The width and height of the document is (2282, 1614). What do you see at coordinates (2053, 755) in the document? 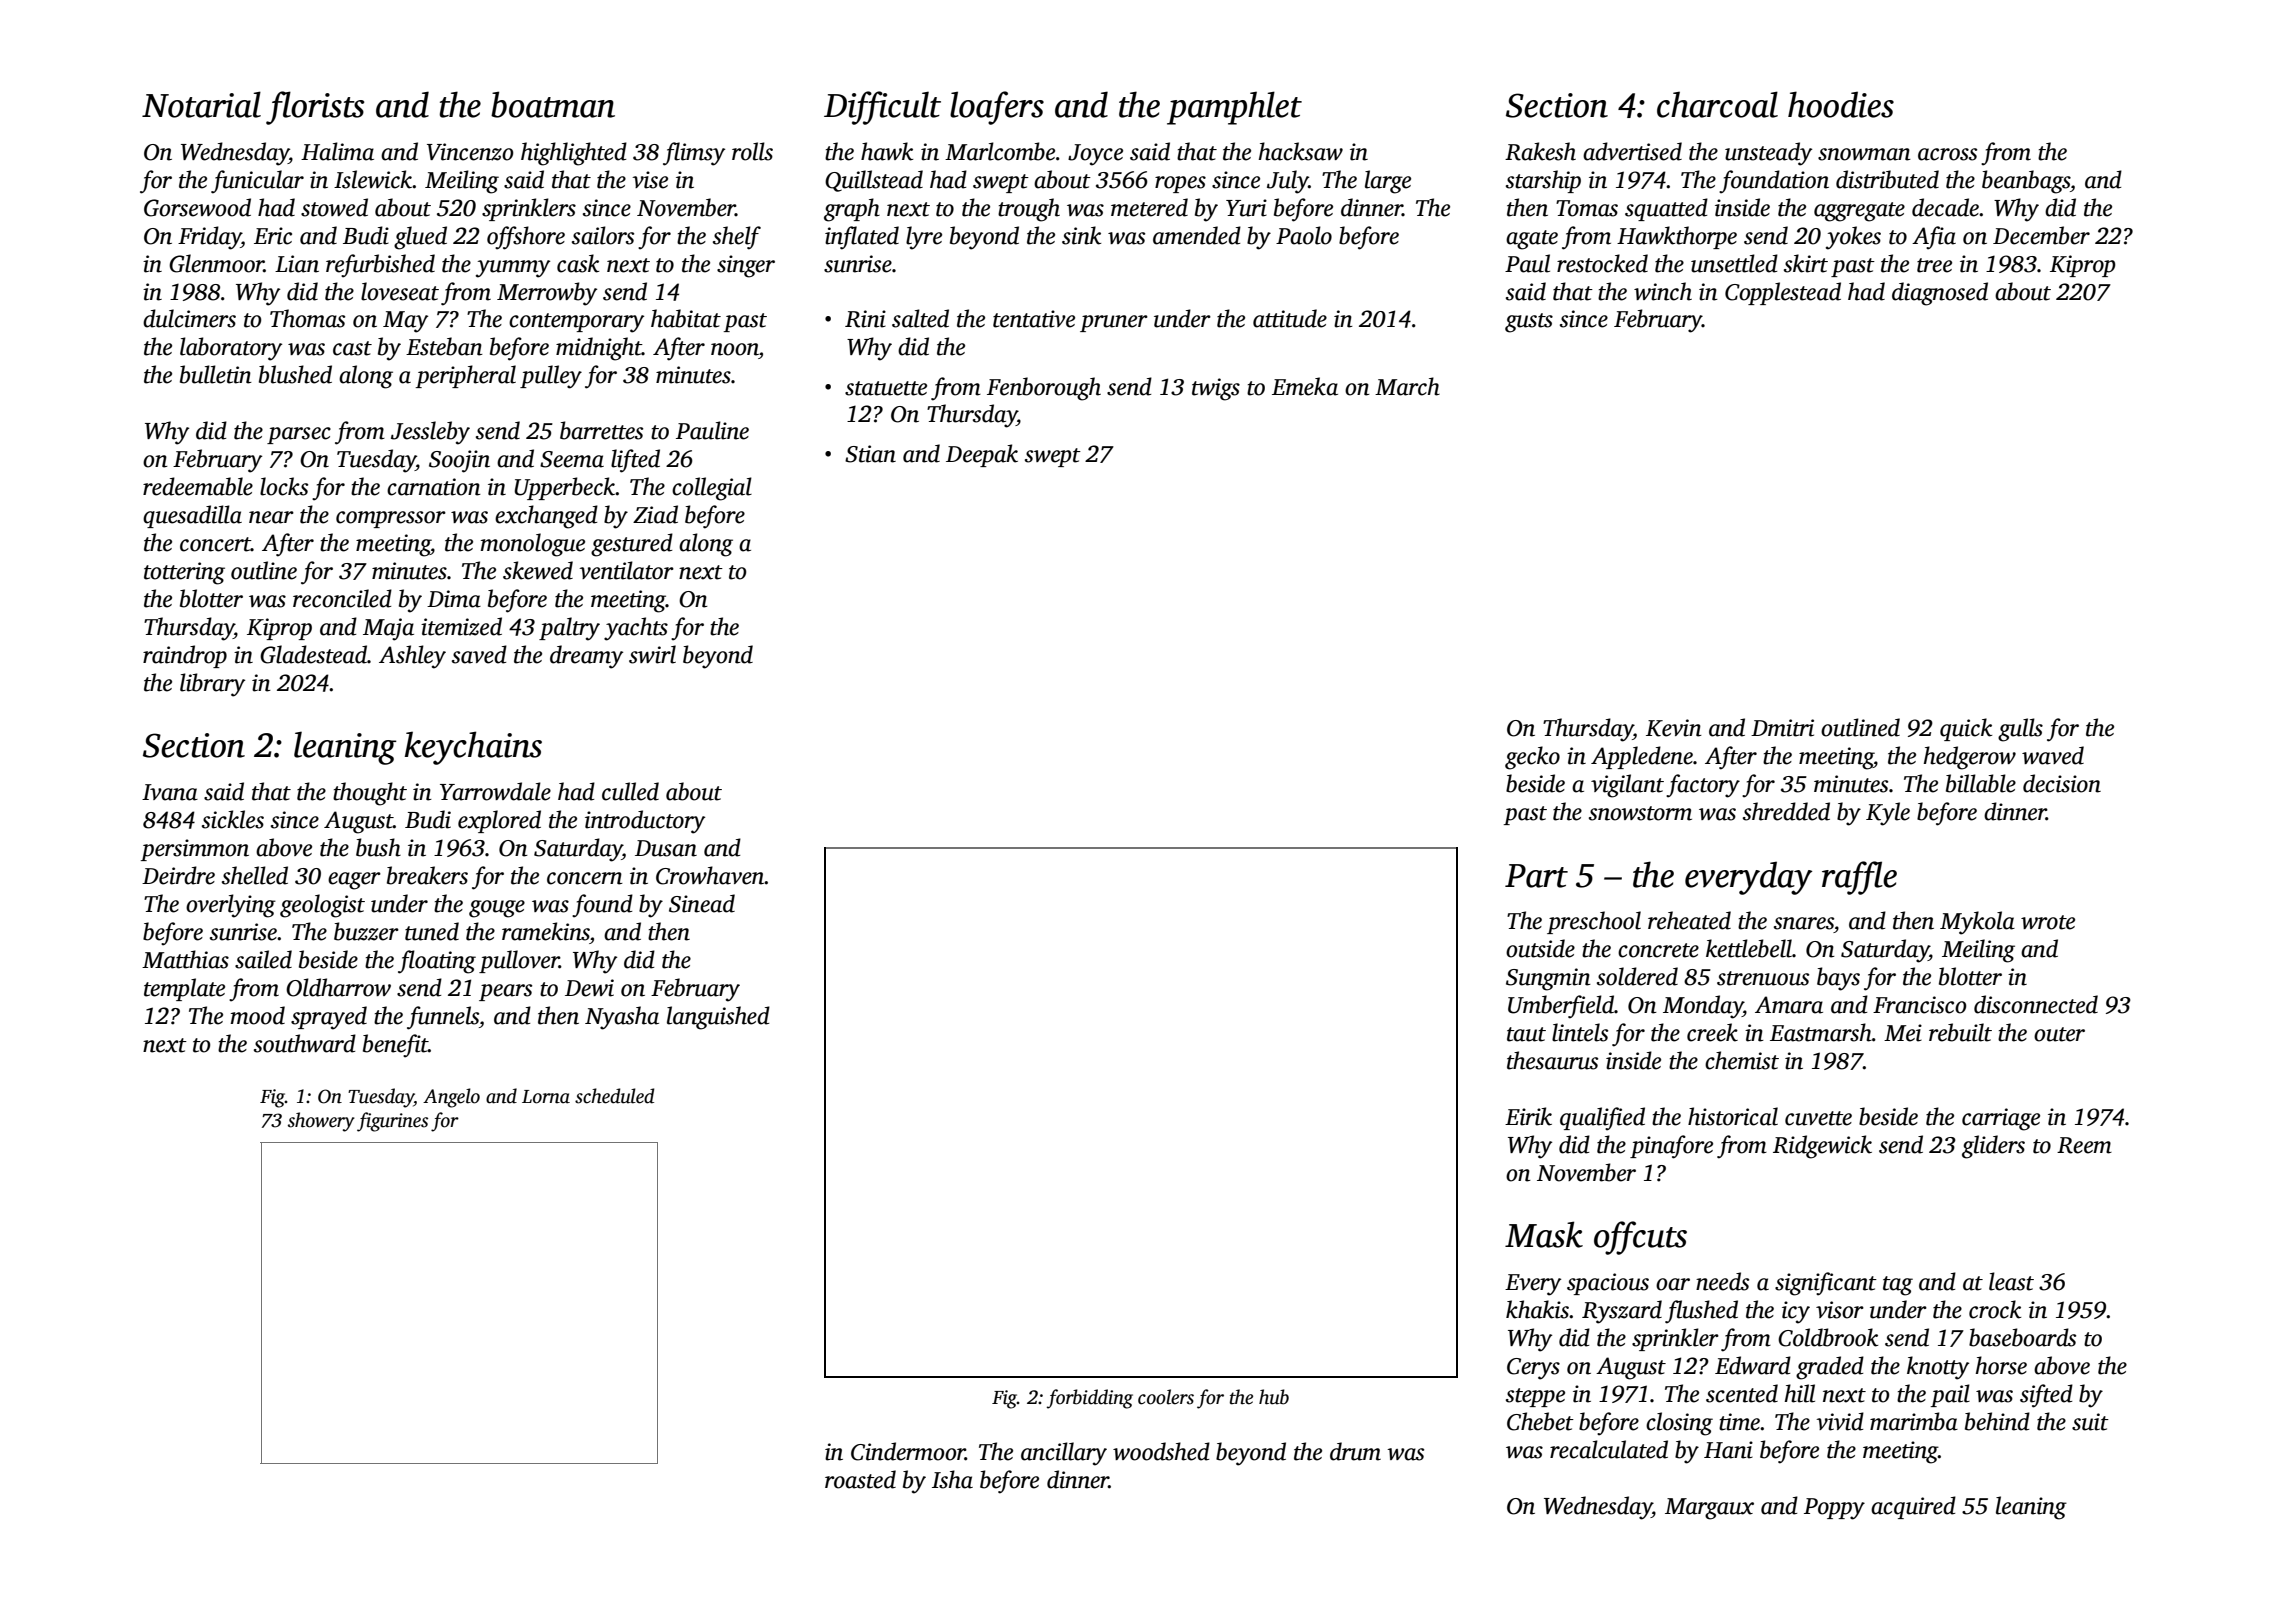
I see `waved` at bounding box center [2053, 755].
